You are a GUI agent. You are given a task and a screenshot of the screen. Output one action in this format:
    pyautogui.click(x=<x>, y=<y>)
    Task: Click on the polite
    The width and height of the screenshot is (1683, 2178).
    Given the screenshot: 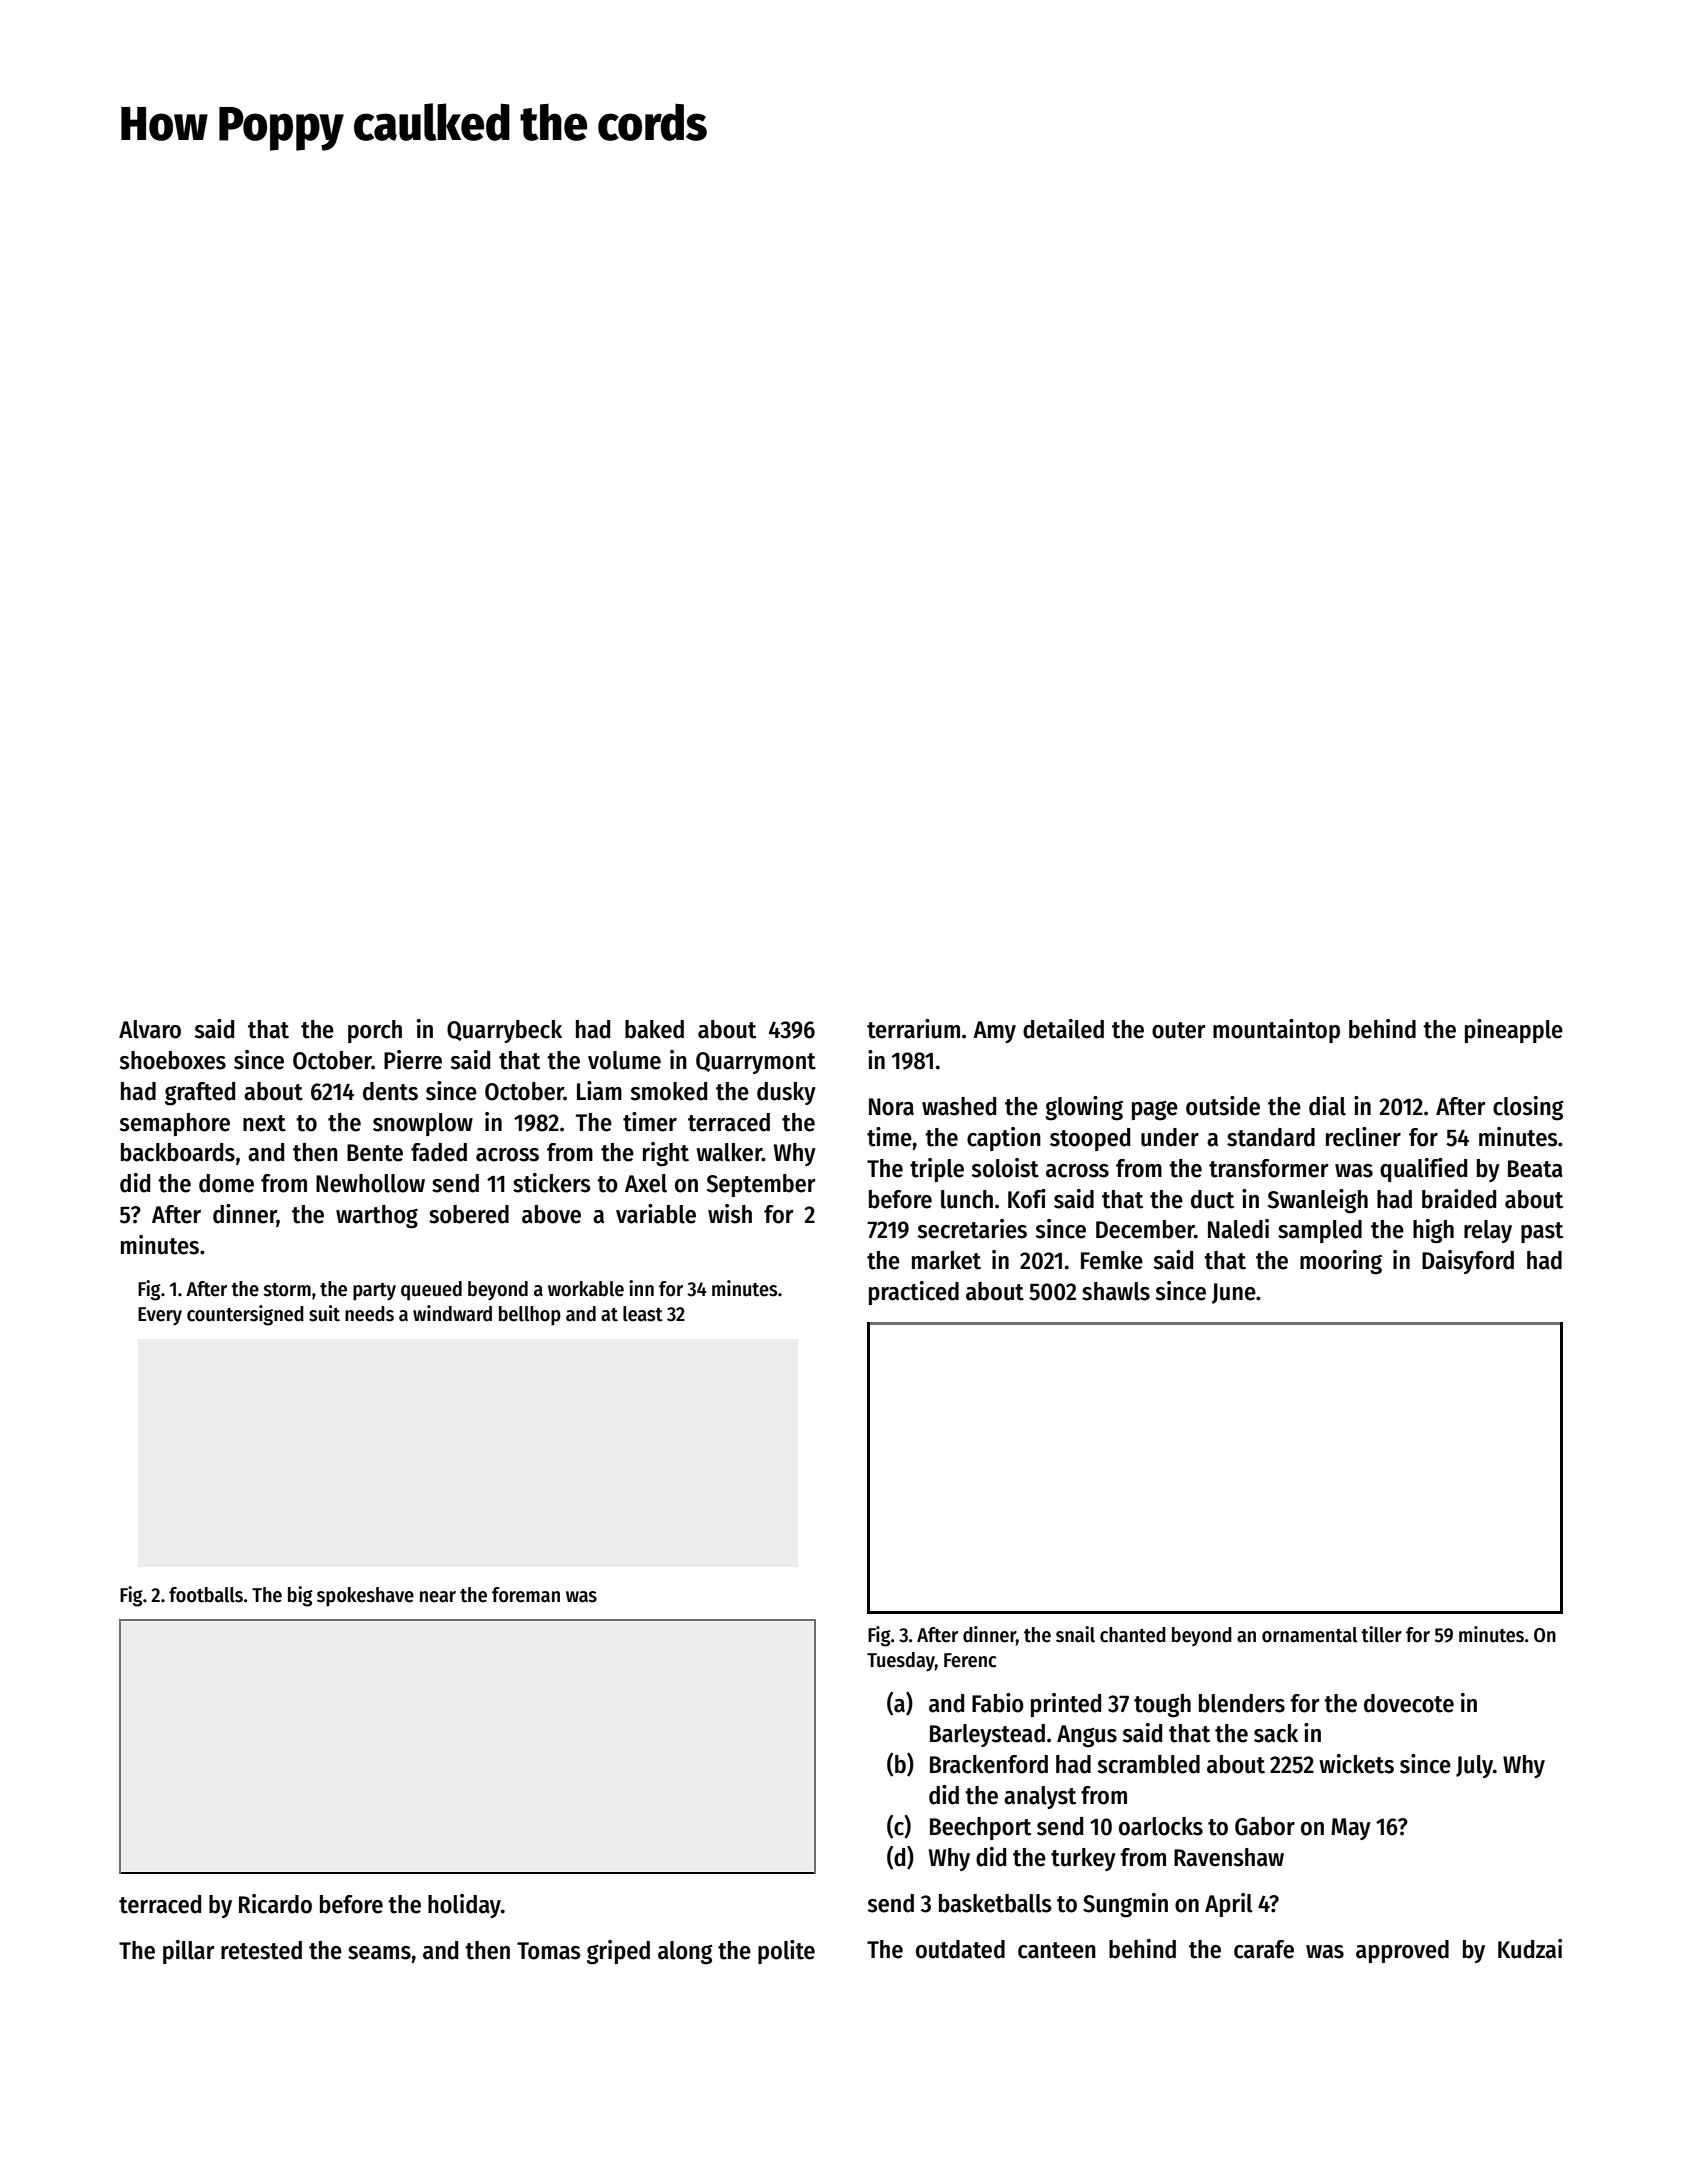 What is the action you would take?
    pyautogui.click(x=786, y=1952)
